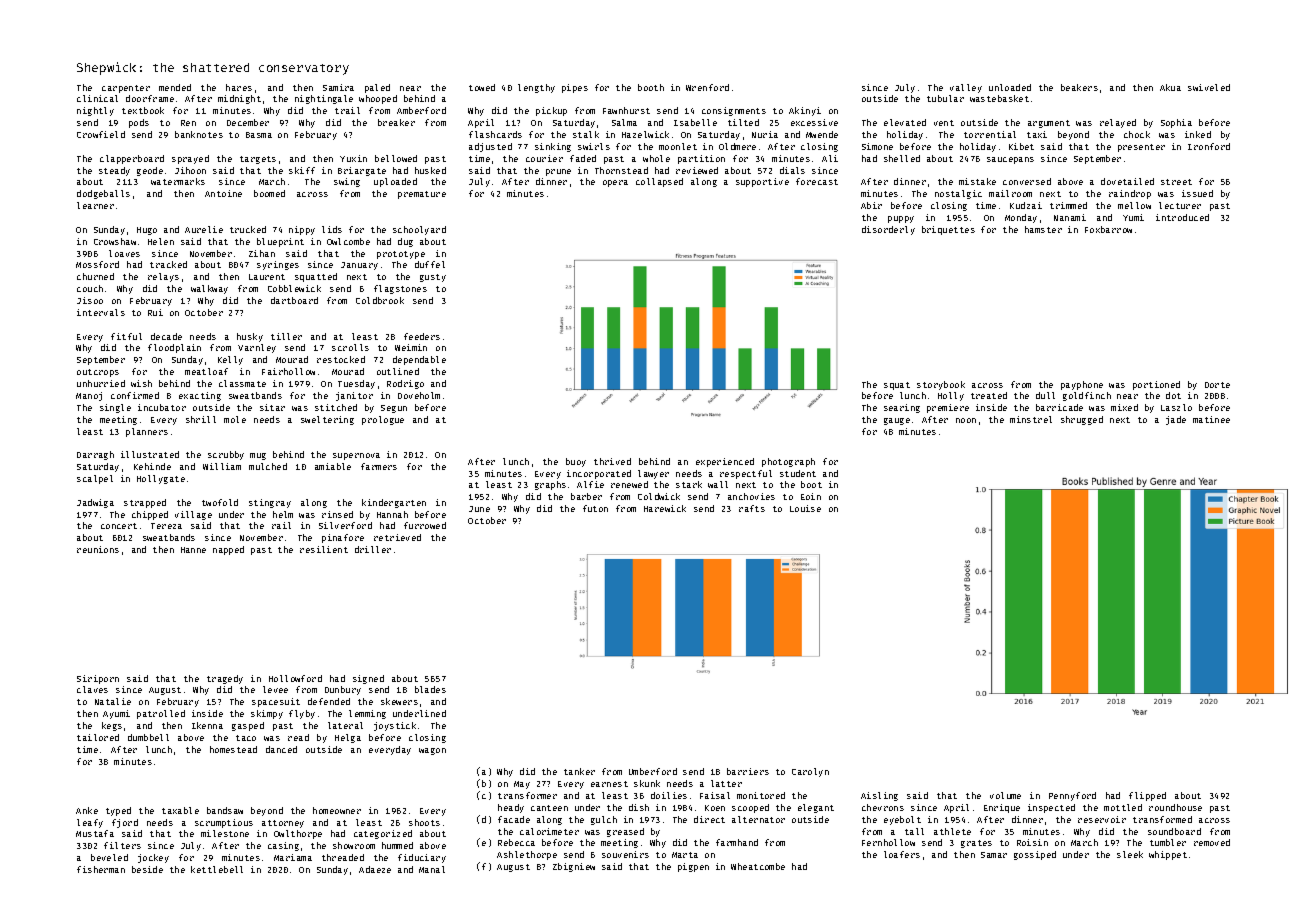 The height and width of the screenshot is (924, 1308). Describe the element at coordinates (1031, 419) in the screenshot. I see `minstrel` at that location.
